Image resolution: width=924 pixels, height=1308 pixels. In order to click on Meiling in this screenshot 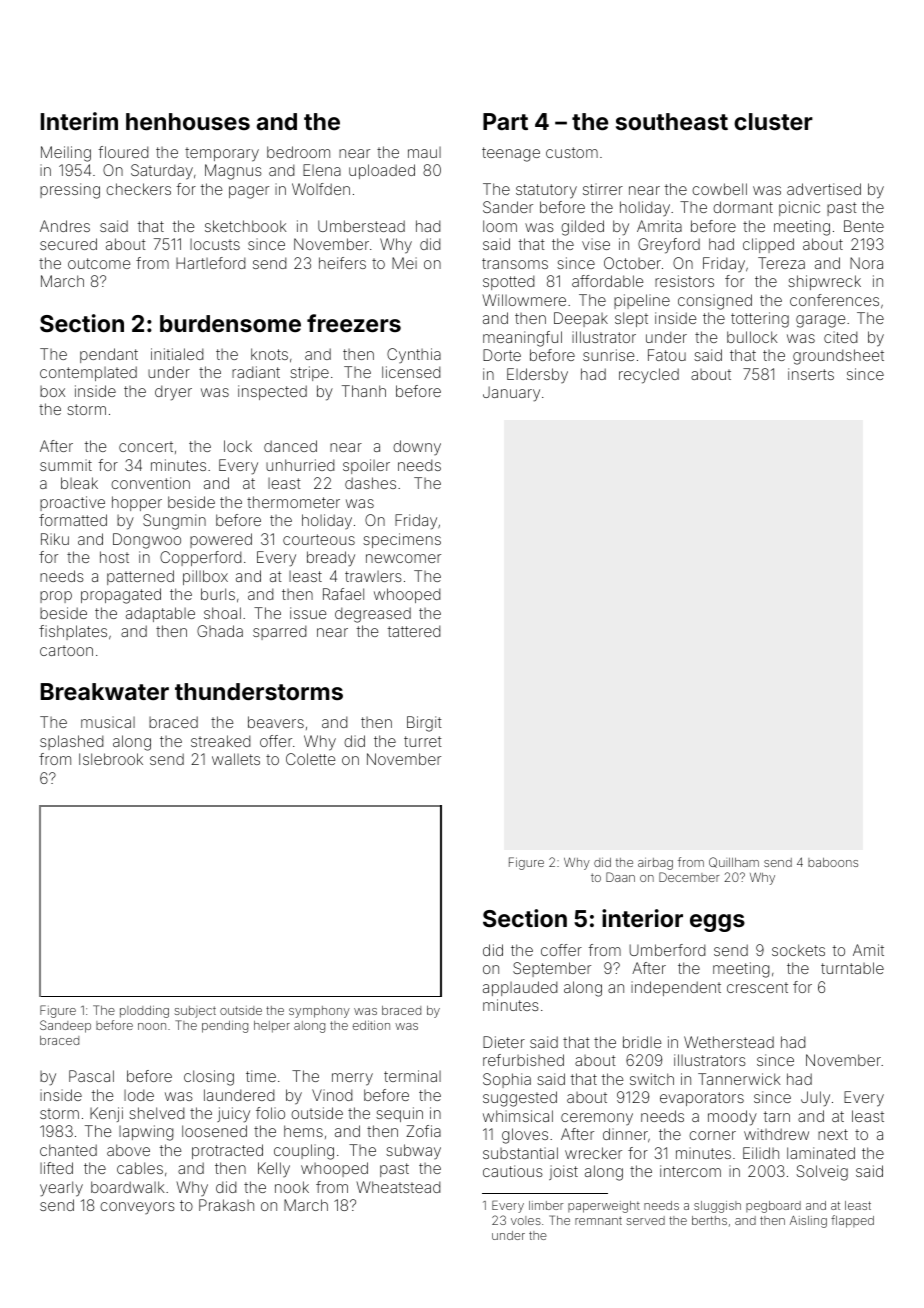, I will do `click(66, 154)`.
